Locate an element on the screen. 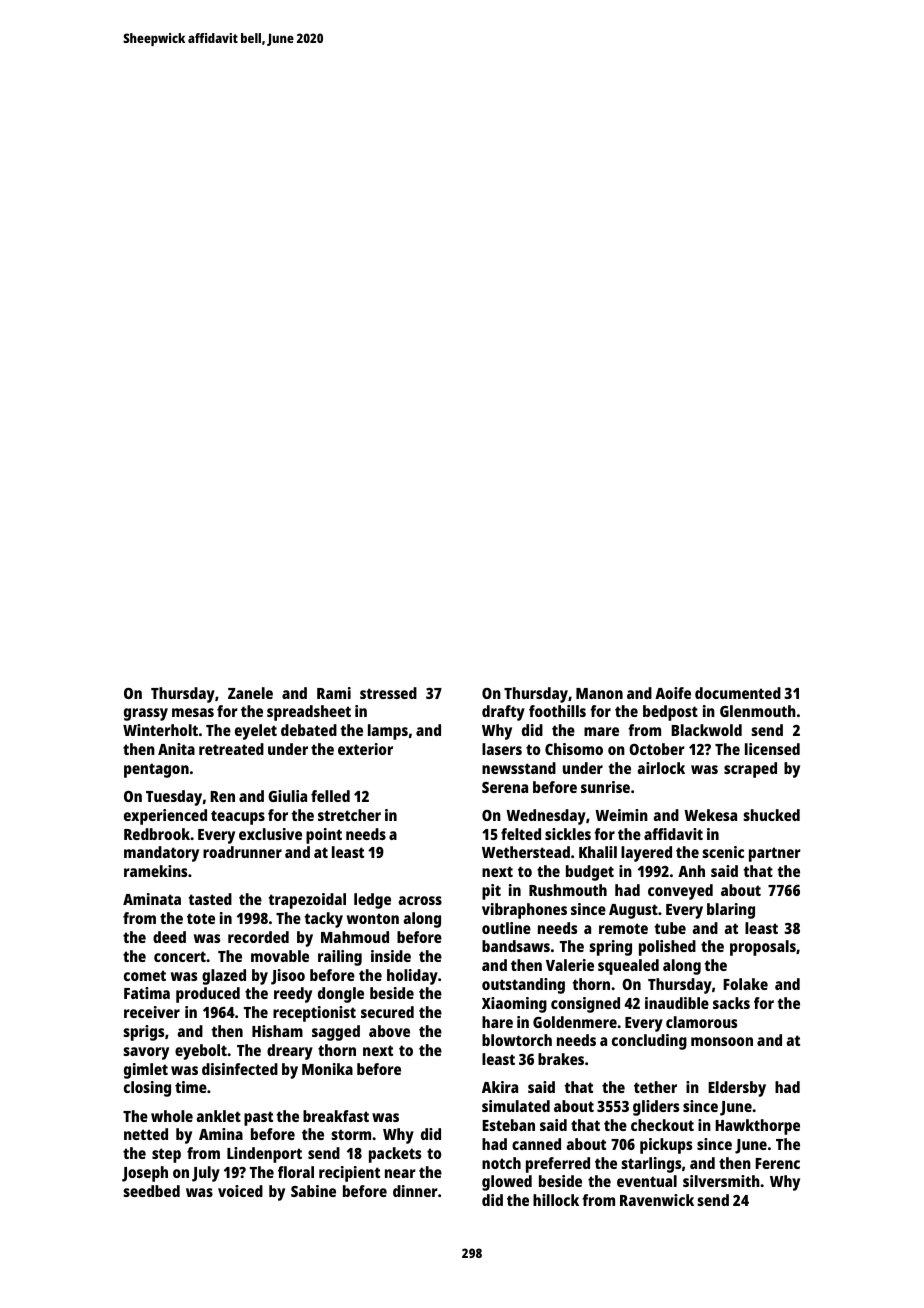  dinner is located at coordinates (415, 1191).
